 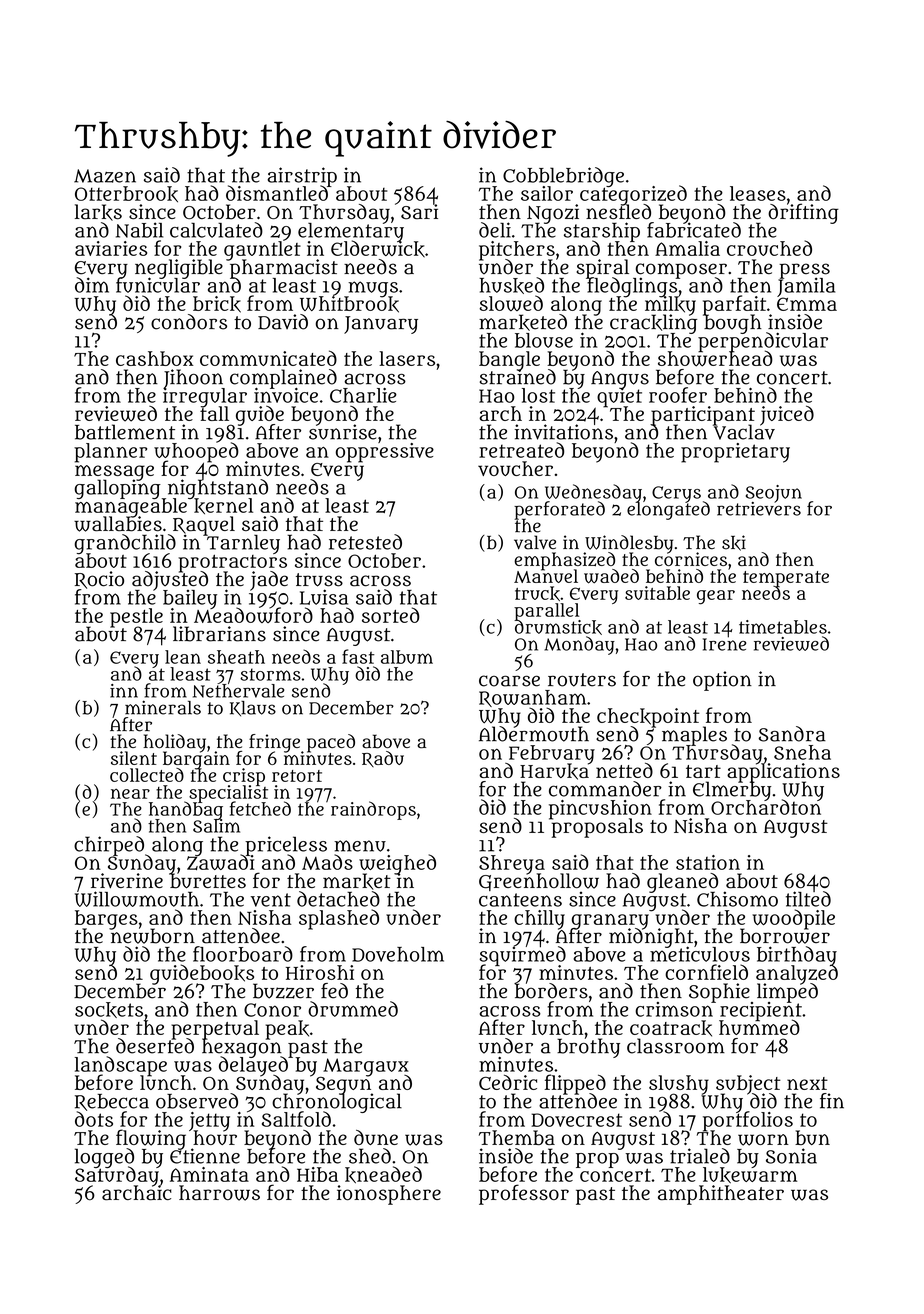 What do you see at coordinates (219, 1193) in the page?
I see `harrows` at bounding box center [219, 1193].
